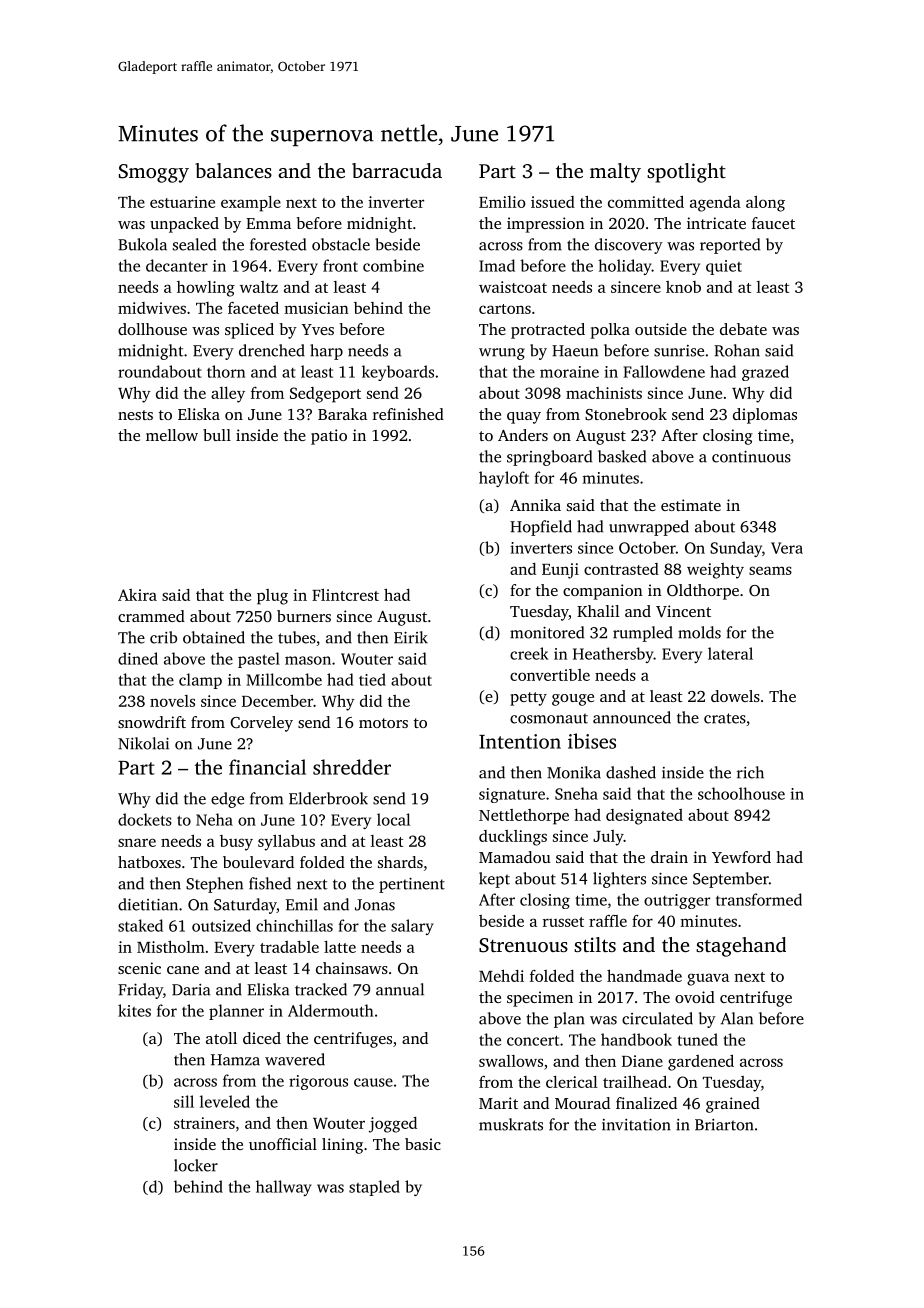 The height and width of the screenshot is (1308, 924). Describe the element at coordinates (206, 289) in the screenshot. I see `howling` at that location.
